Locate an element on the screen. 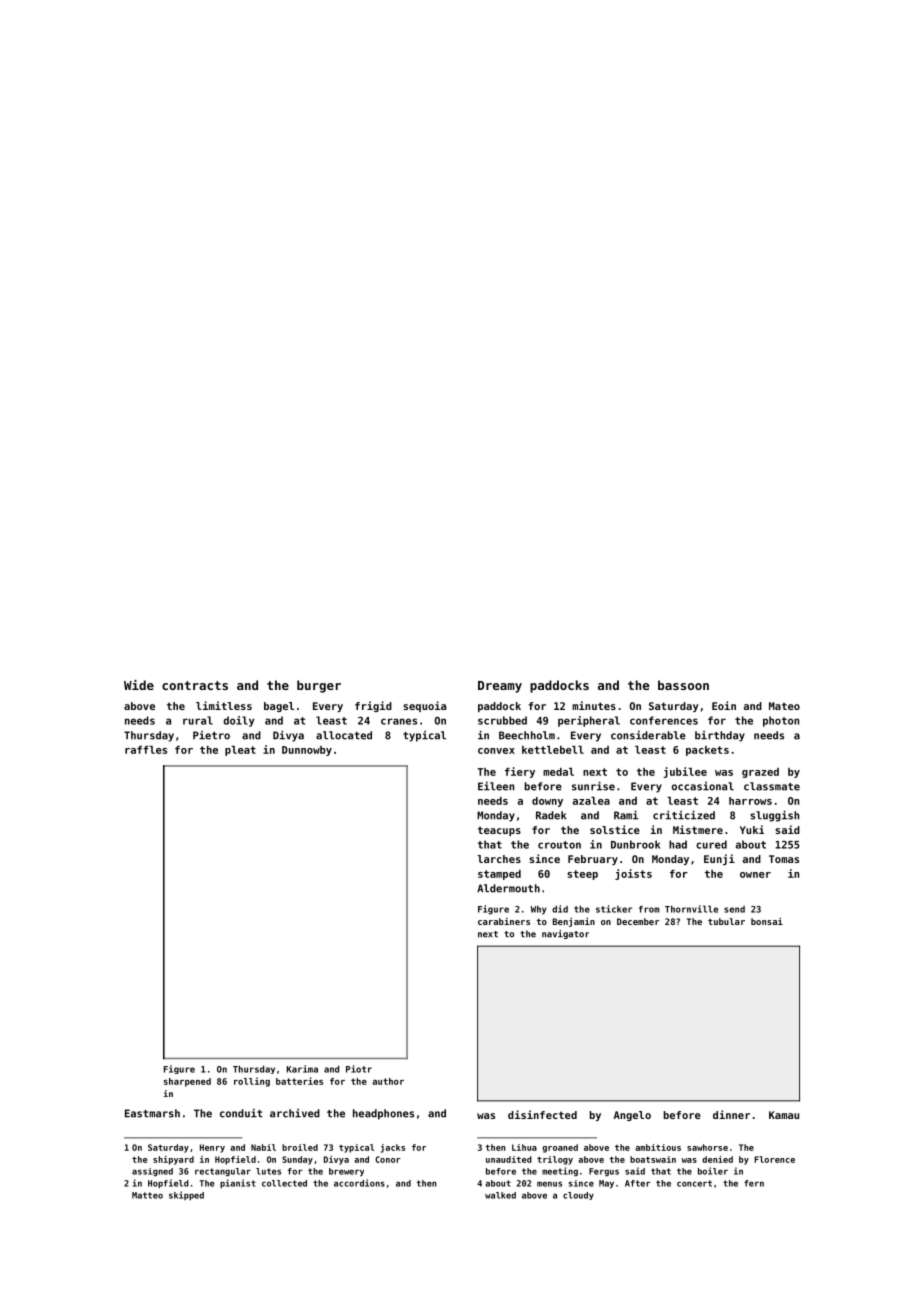  Karima is located at coordinates (302, 1069).
